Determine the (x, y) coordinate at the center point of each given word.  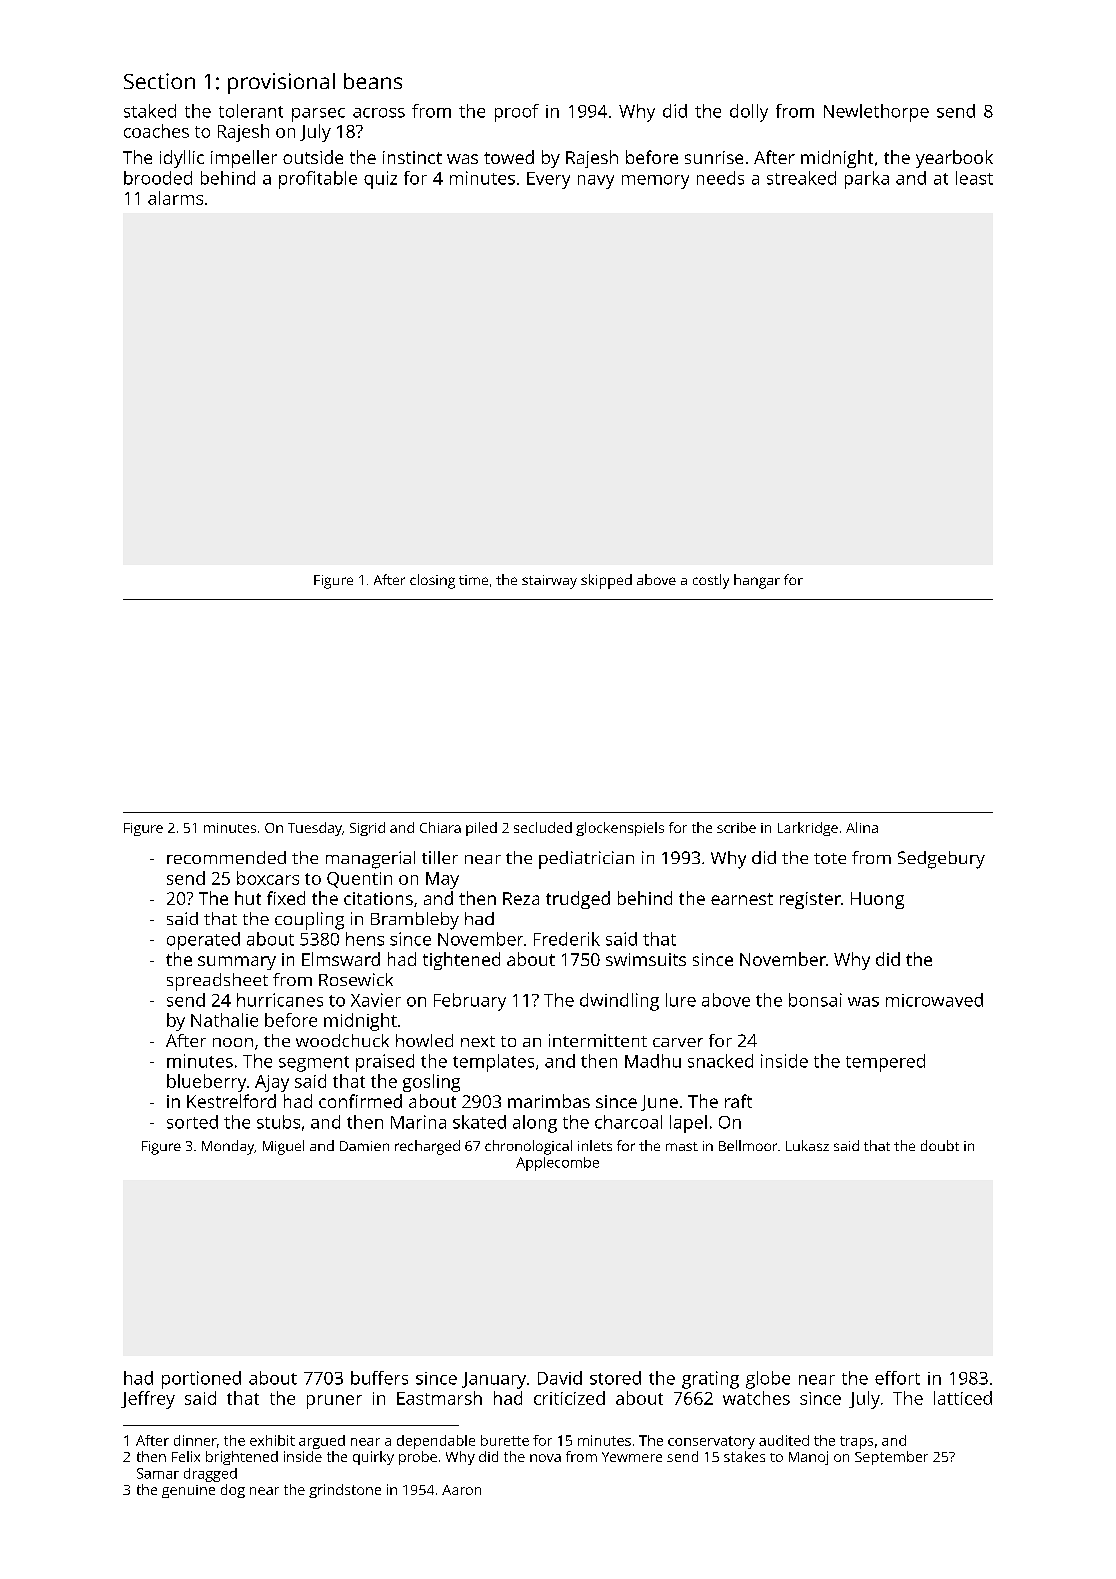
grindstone (345, 1491)
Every (548, 180)
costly (711, 581)
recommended (226, 857)
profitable (318, 180)
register (810, 900)
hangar (757, 581)
